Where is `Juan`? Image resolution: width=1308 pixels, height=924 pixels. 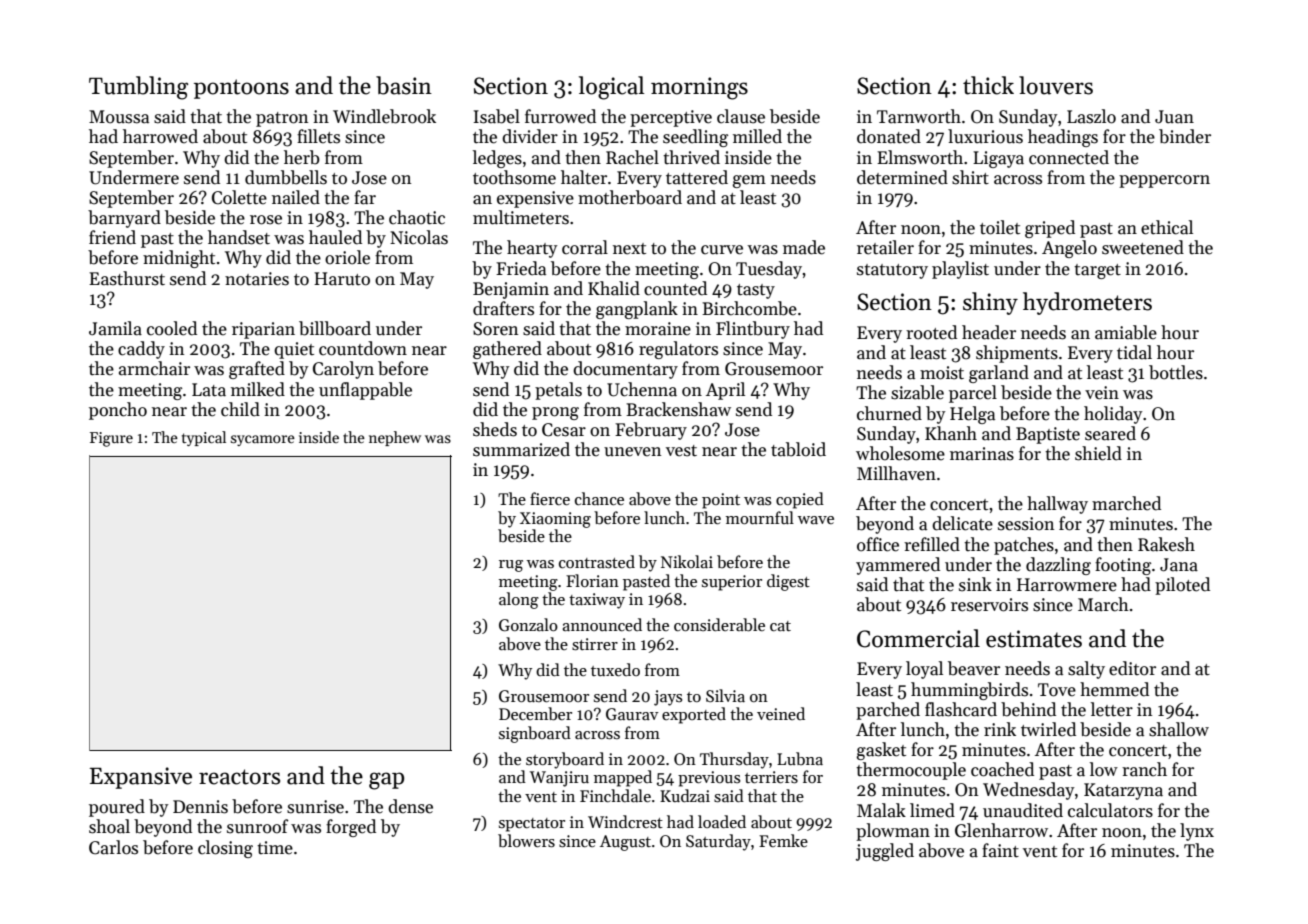
Juan is located at coordinates (1174, 117).
